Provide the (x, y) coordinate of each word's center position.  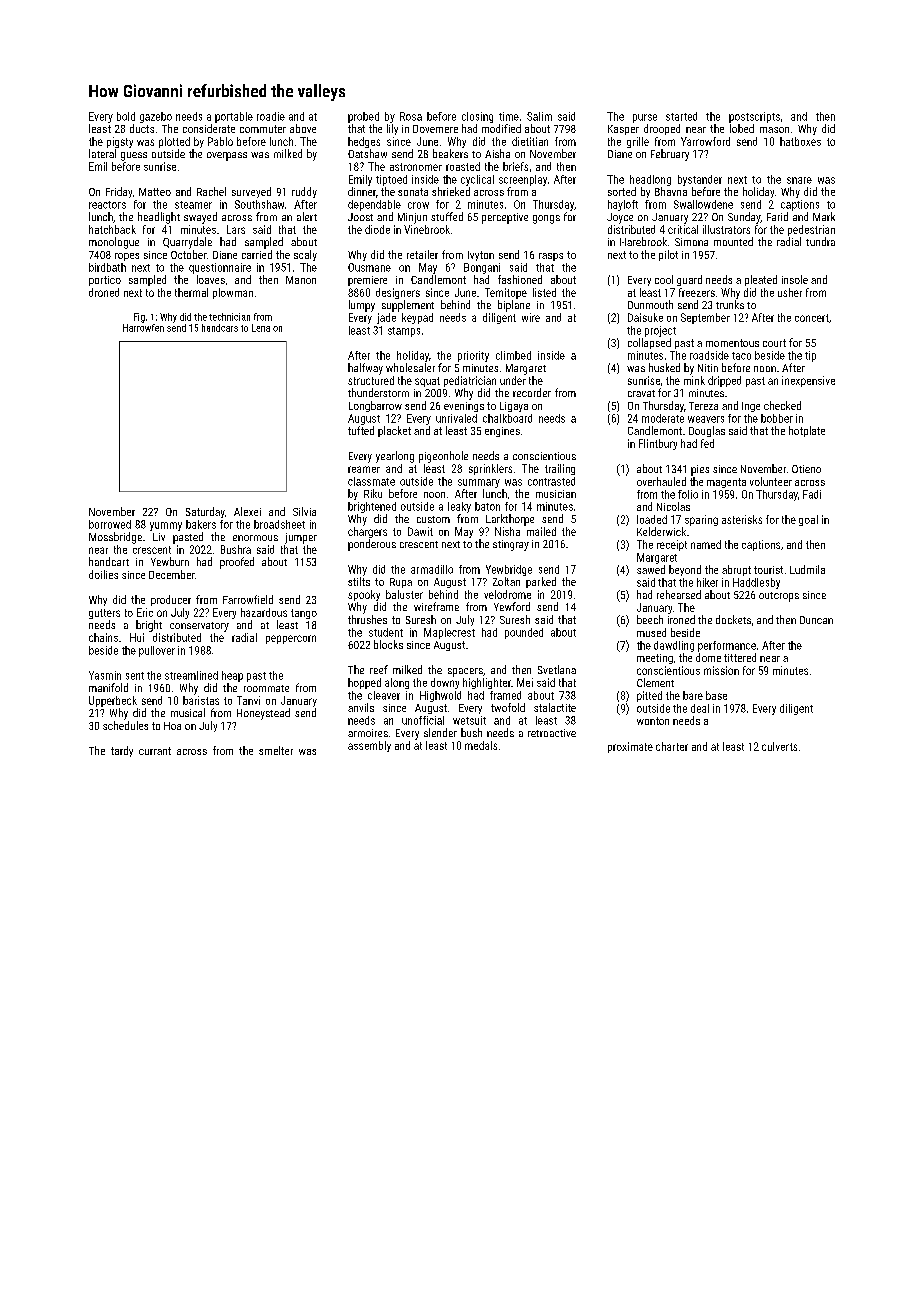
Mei (525, 682)
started (681, 116)
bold (126, 116)
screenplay (523, 180)
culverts (779, 746)
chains (103, 637)
